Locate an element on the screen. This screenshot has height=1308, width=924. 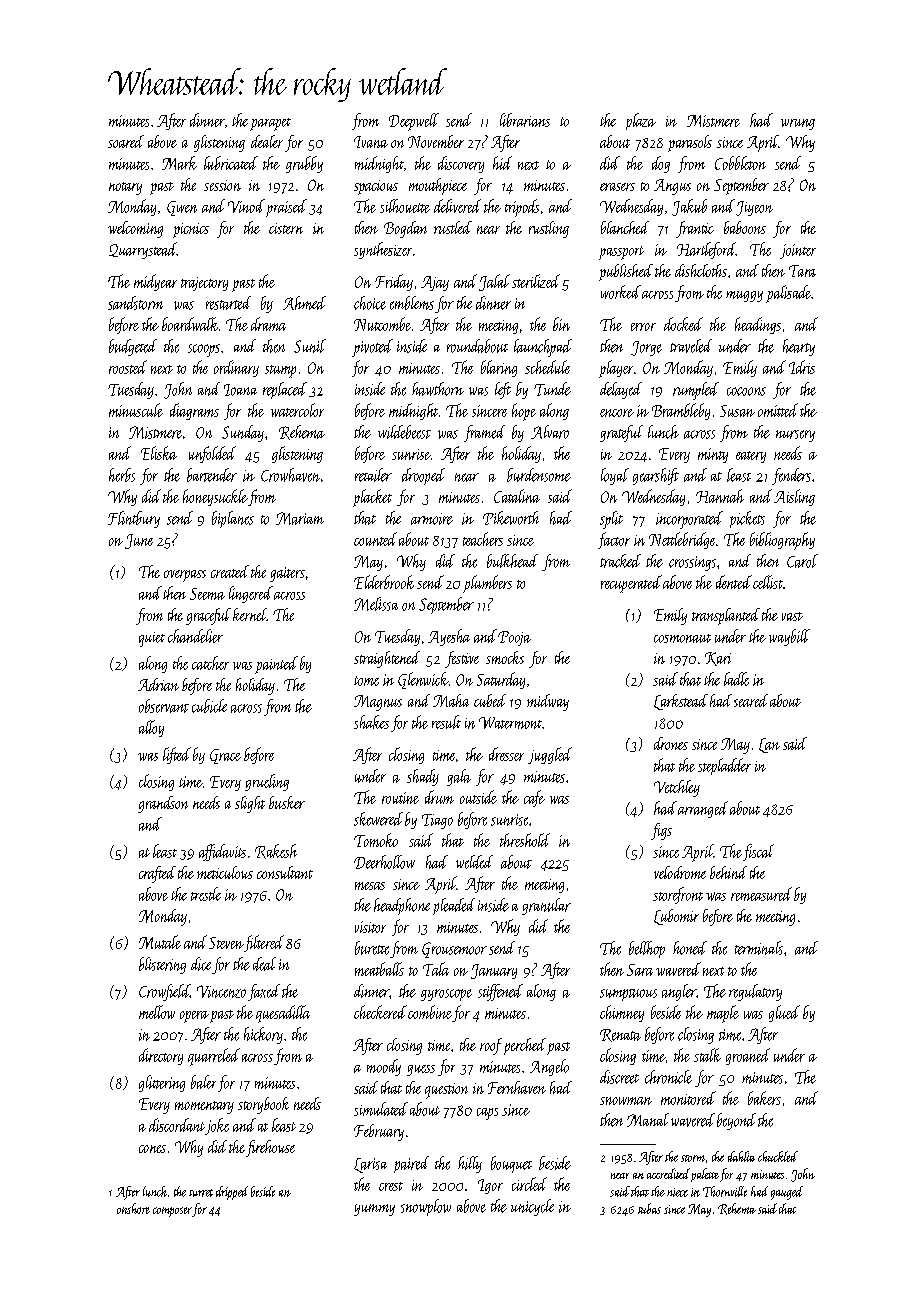
budgeted is located at coordinates (133, 347).
